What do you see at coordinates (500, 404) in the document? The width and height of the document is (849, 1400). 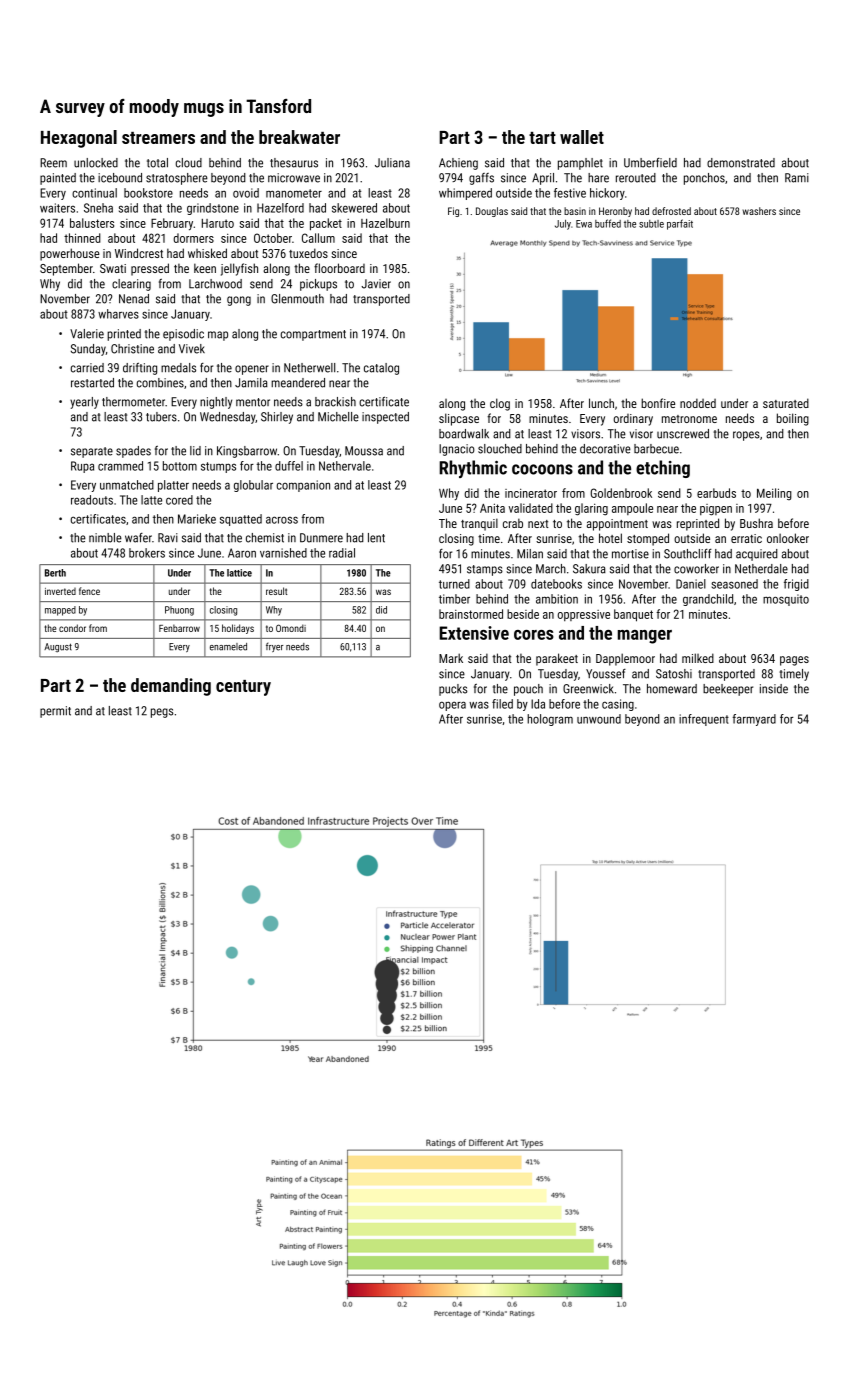 I see `clog` at bounding box center [500, 404].
